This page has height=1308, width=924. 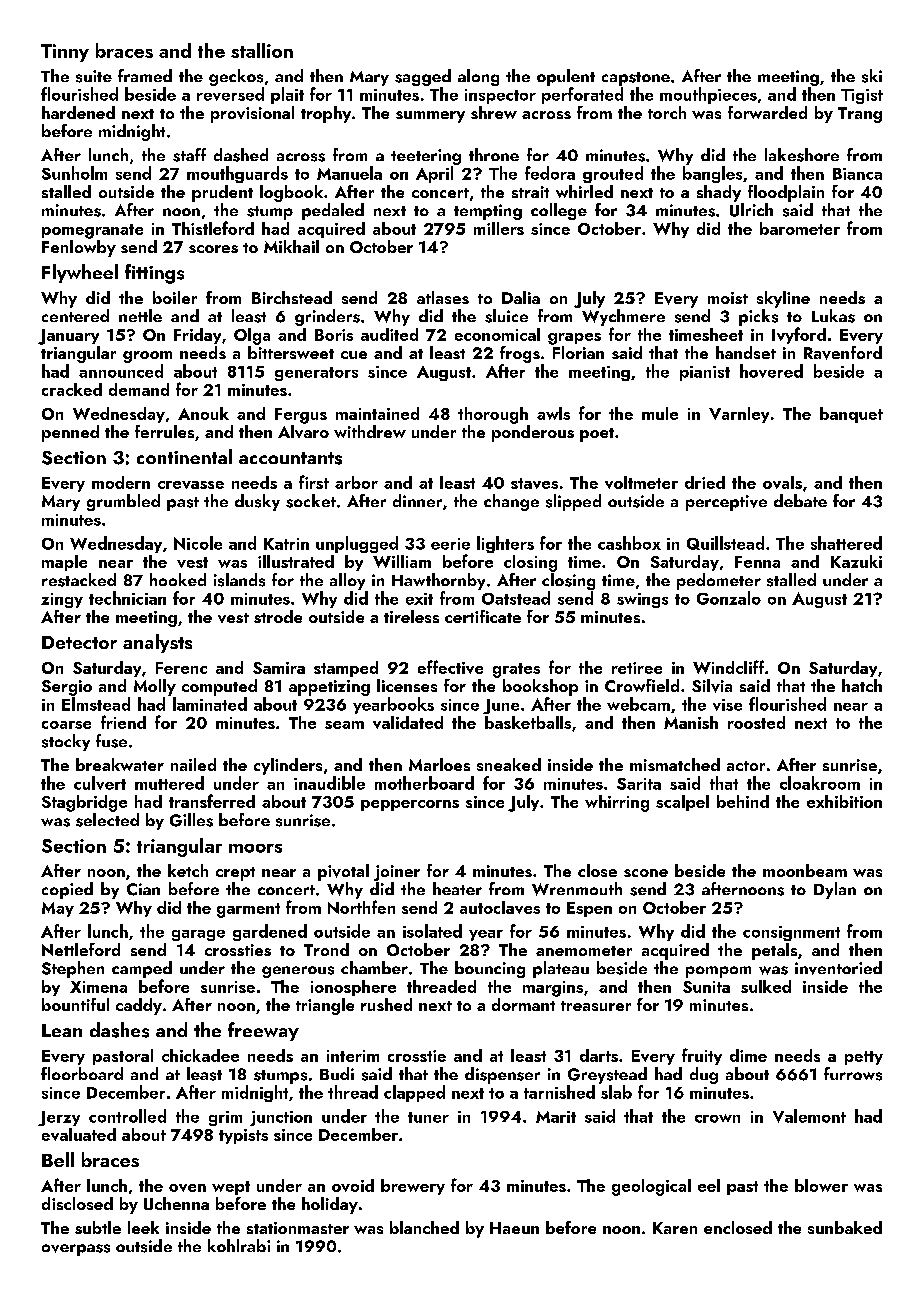 What do you see at coordinates (213, 249) in the page?
I see `scores` at bounding box center [213, 249].
